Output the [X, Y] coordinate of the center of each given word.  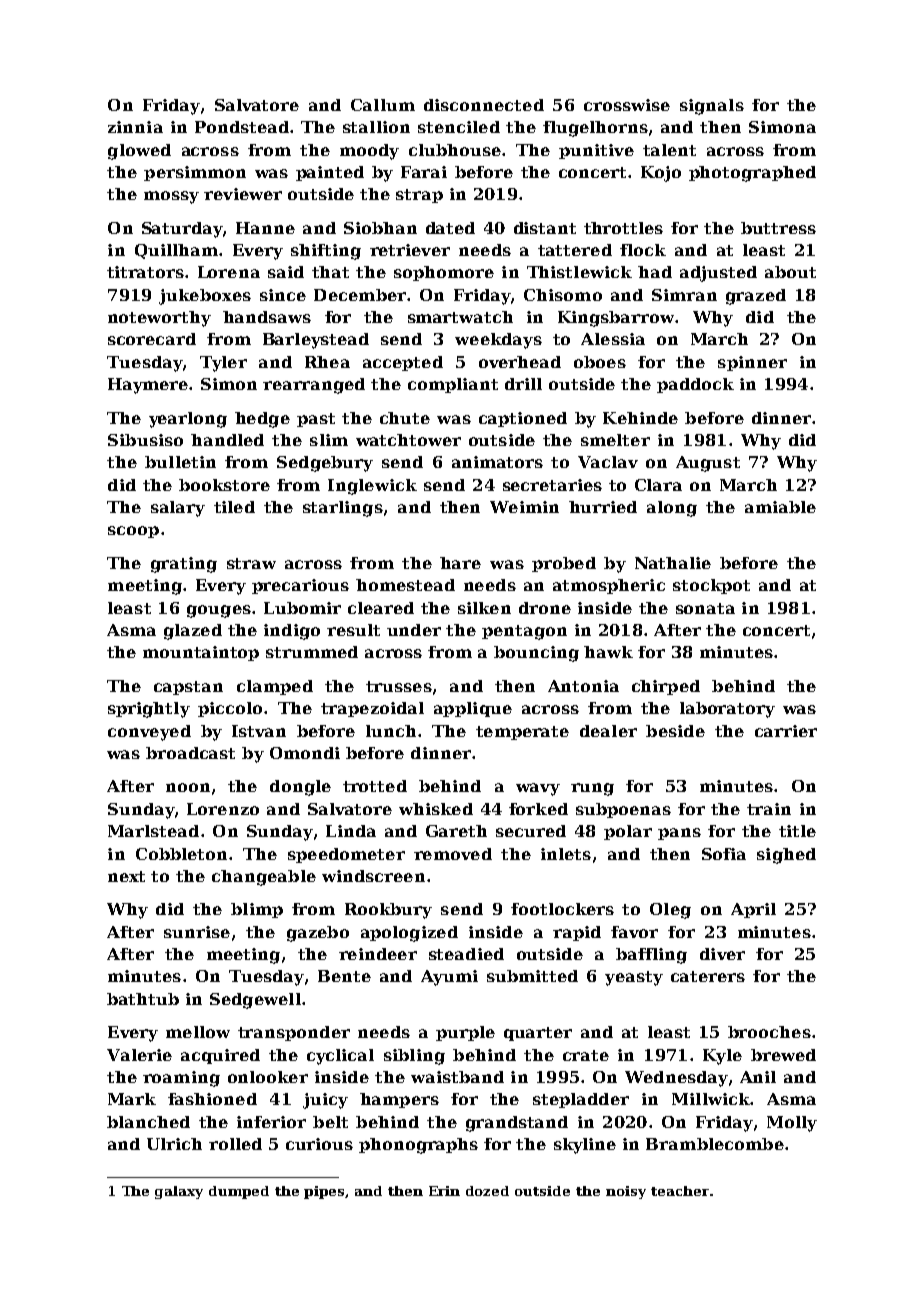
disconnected [484, 105]
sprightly [149, 710]
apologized [409, 934]
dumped [239, 1192]
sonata [705, 608]
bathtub [143, 999]
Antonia [583, 686]
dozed [487, 1191]
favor [634, 932]
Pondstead [242, 127]
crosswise [627, 105]
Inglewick [372, 487]
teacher [680, 1191]
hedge [262, 420]
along [672, 509]
